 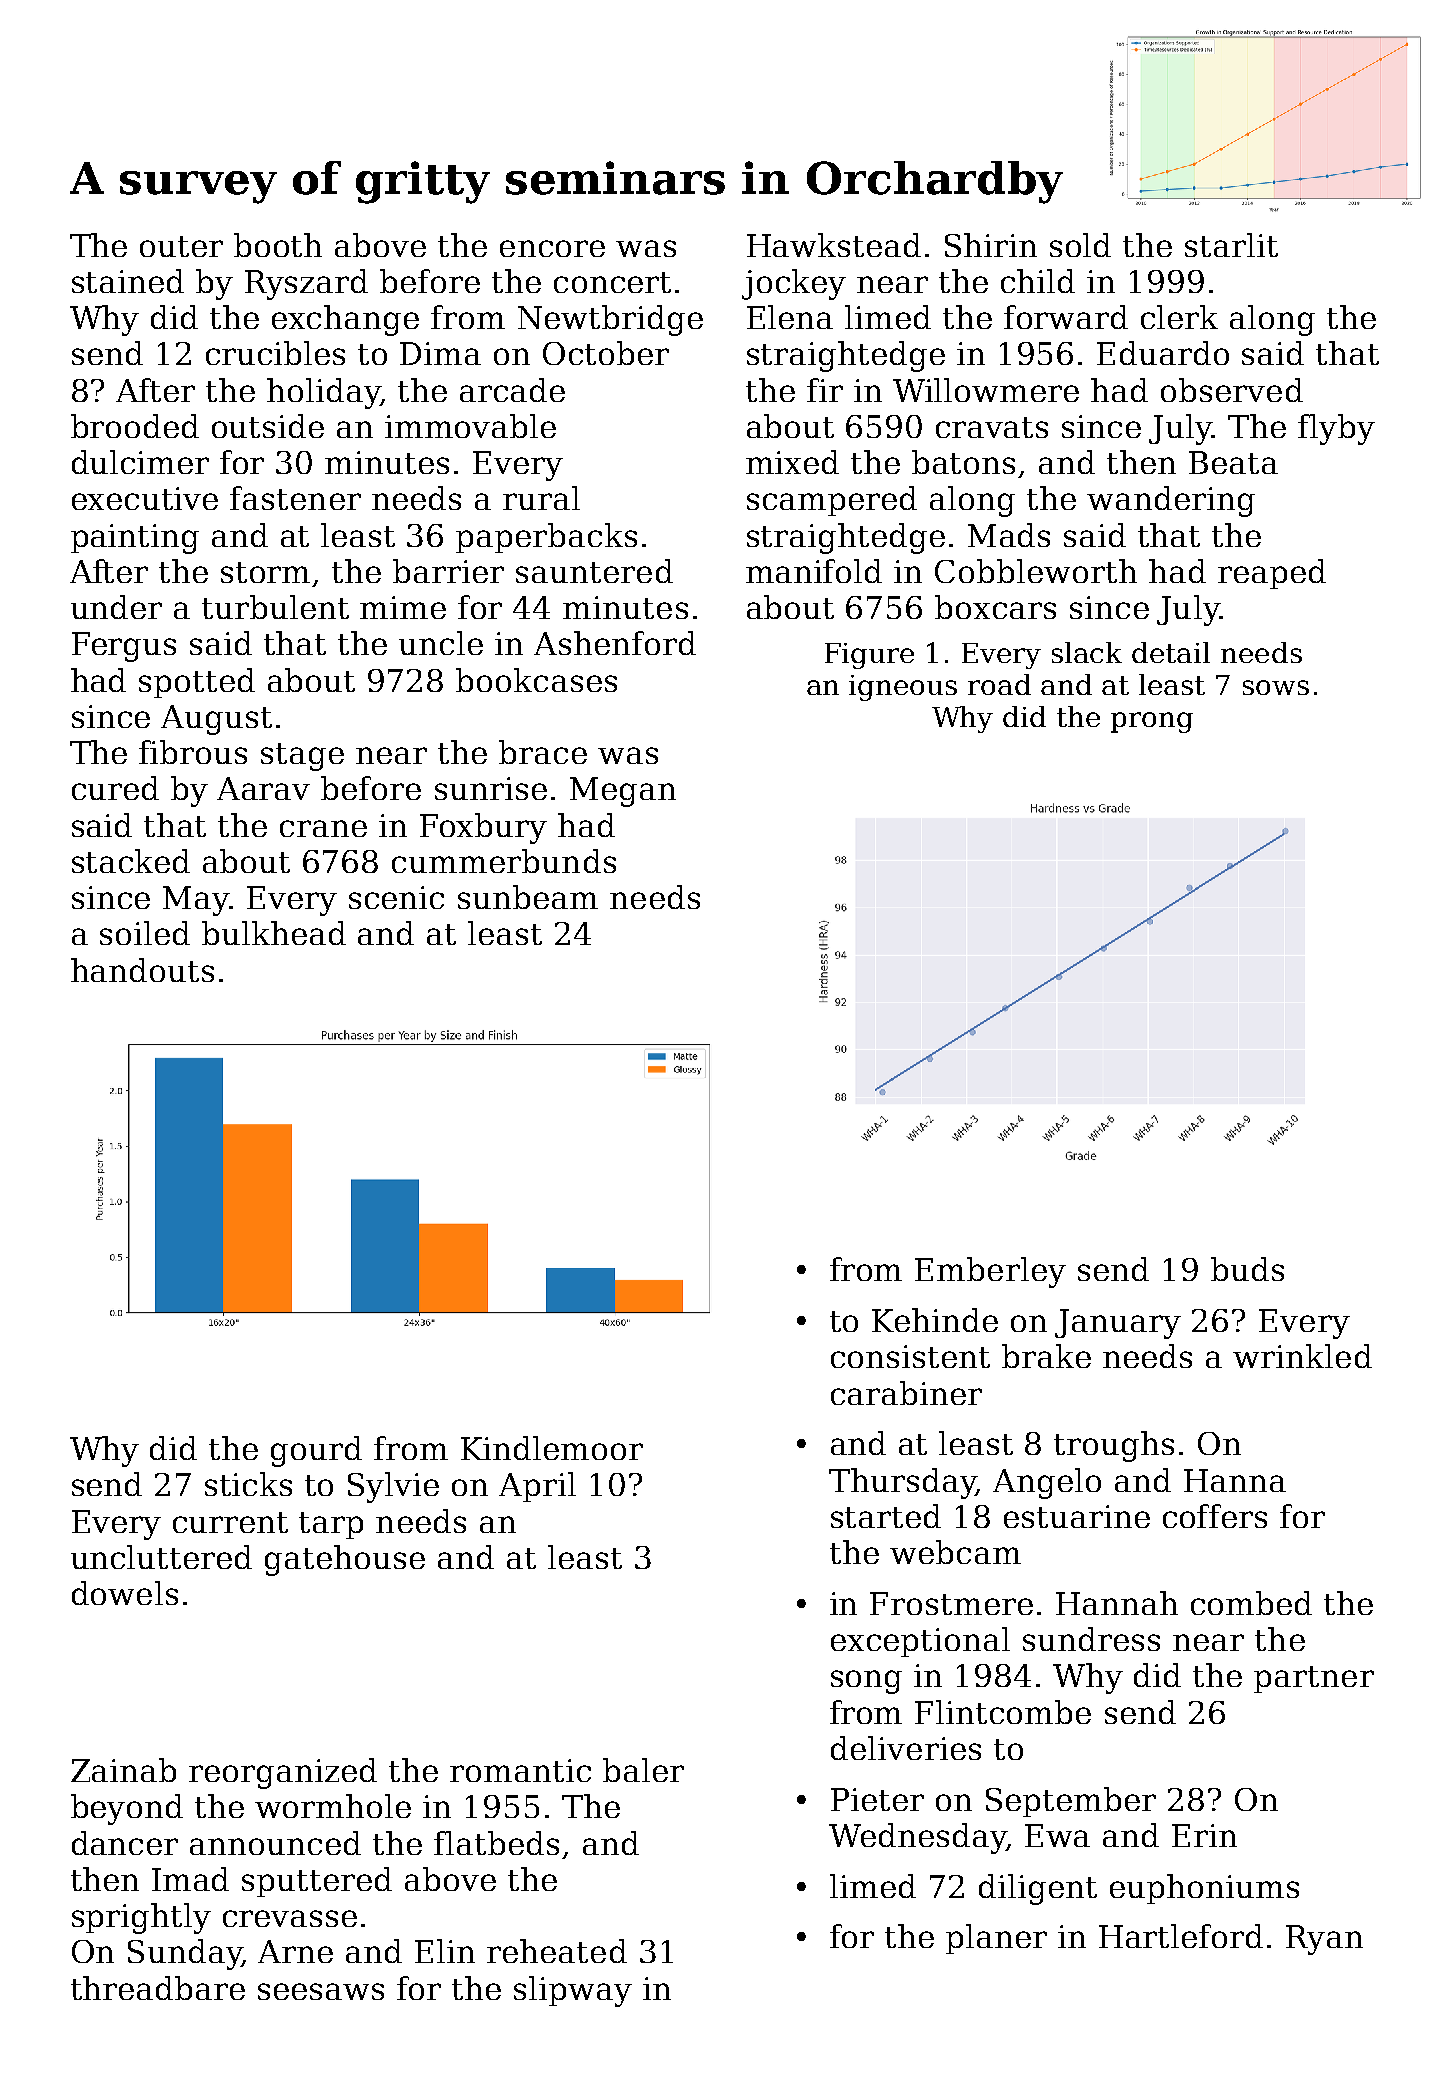 I want to click on fir, so click(x=825, y=390).
